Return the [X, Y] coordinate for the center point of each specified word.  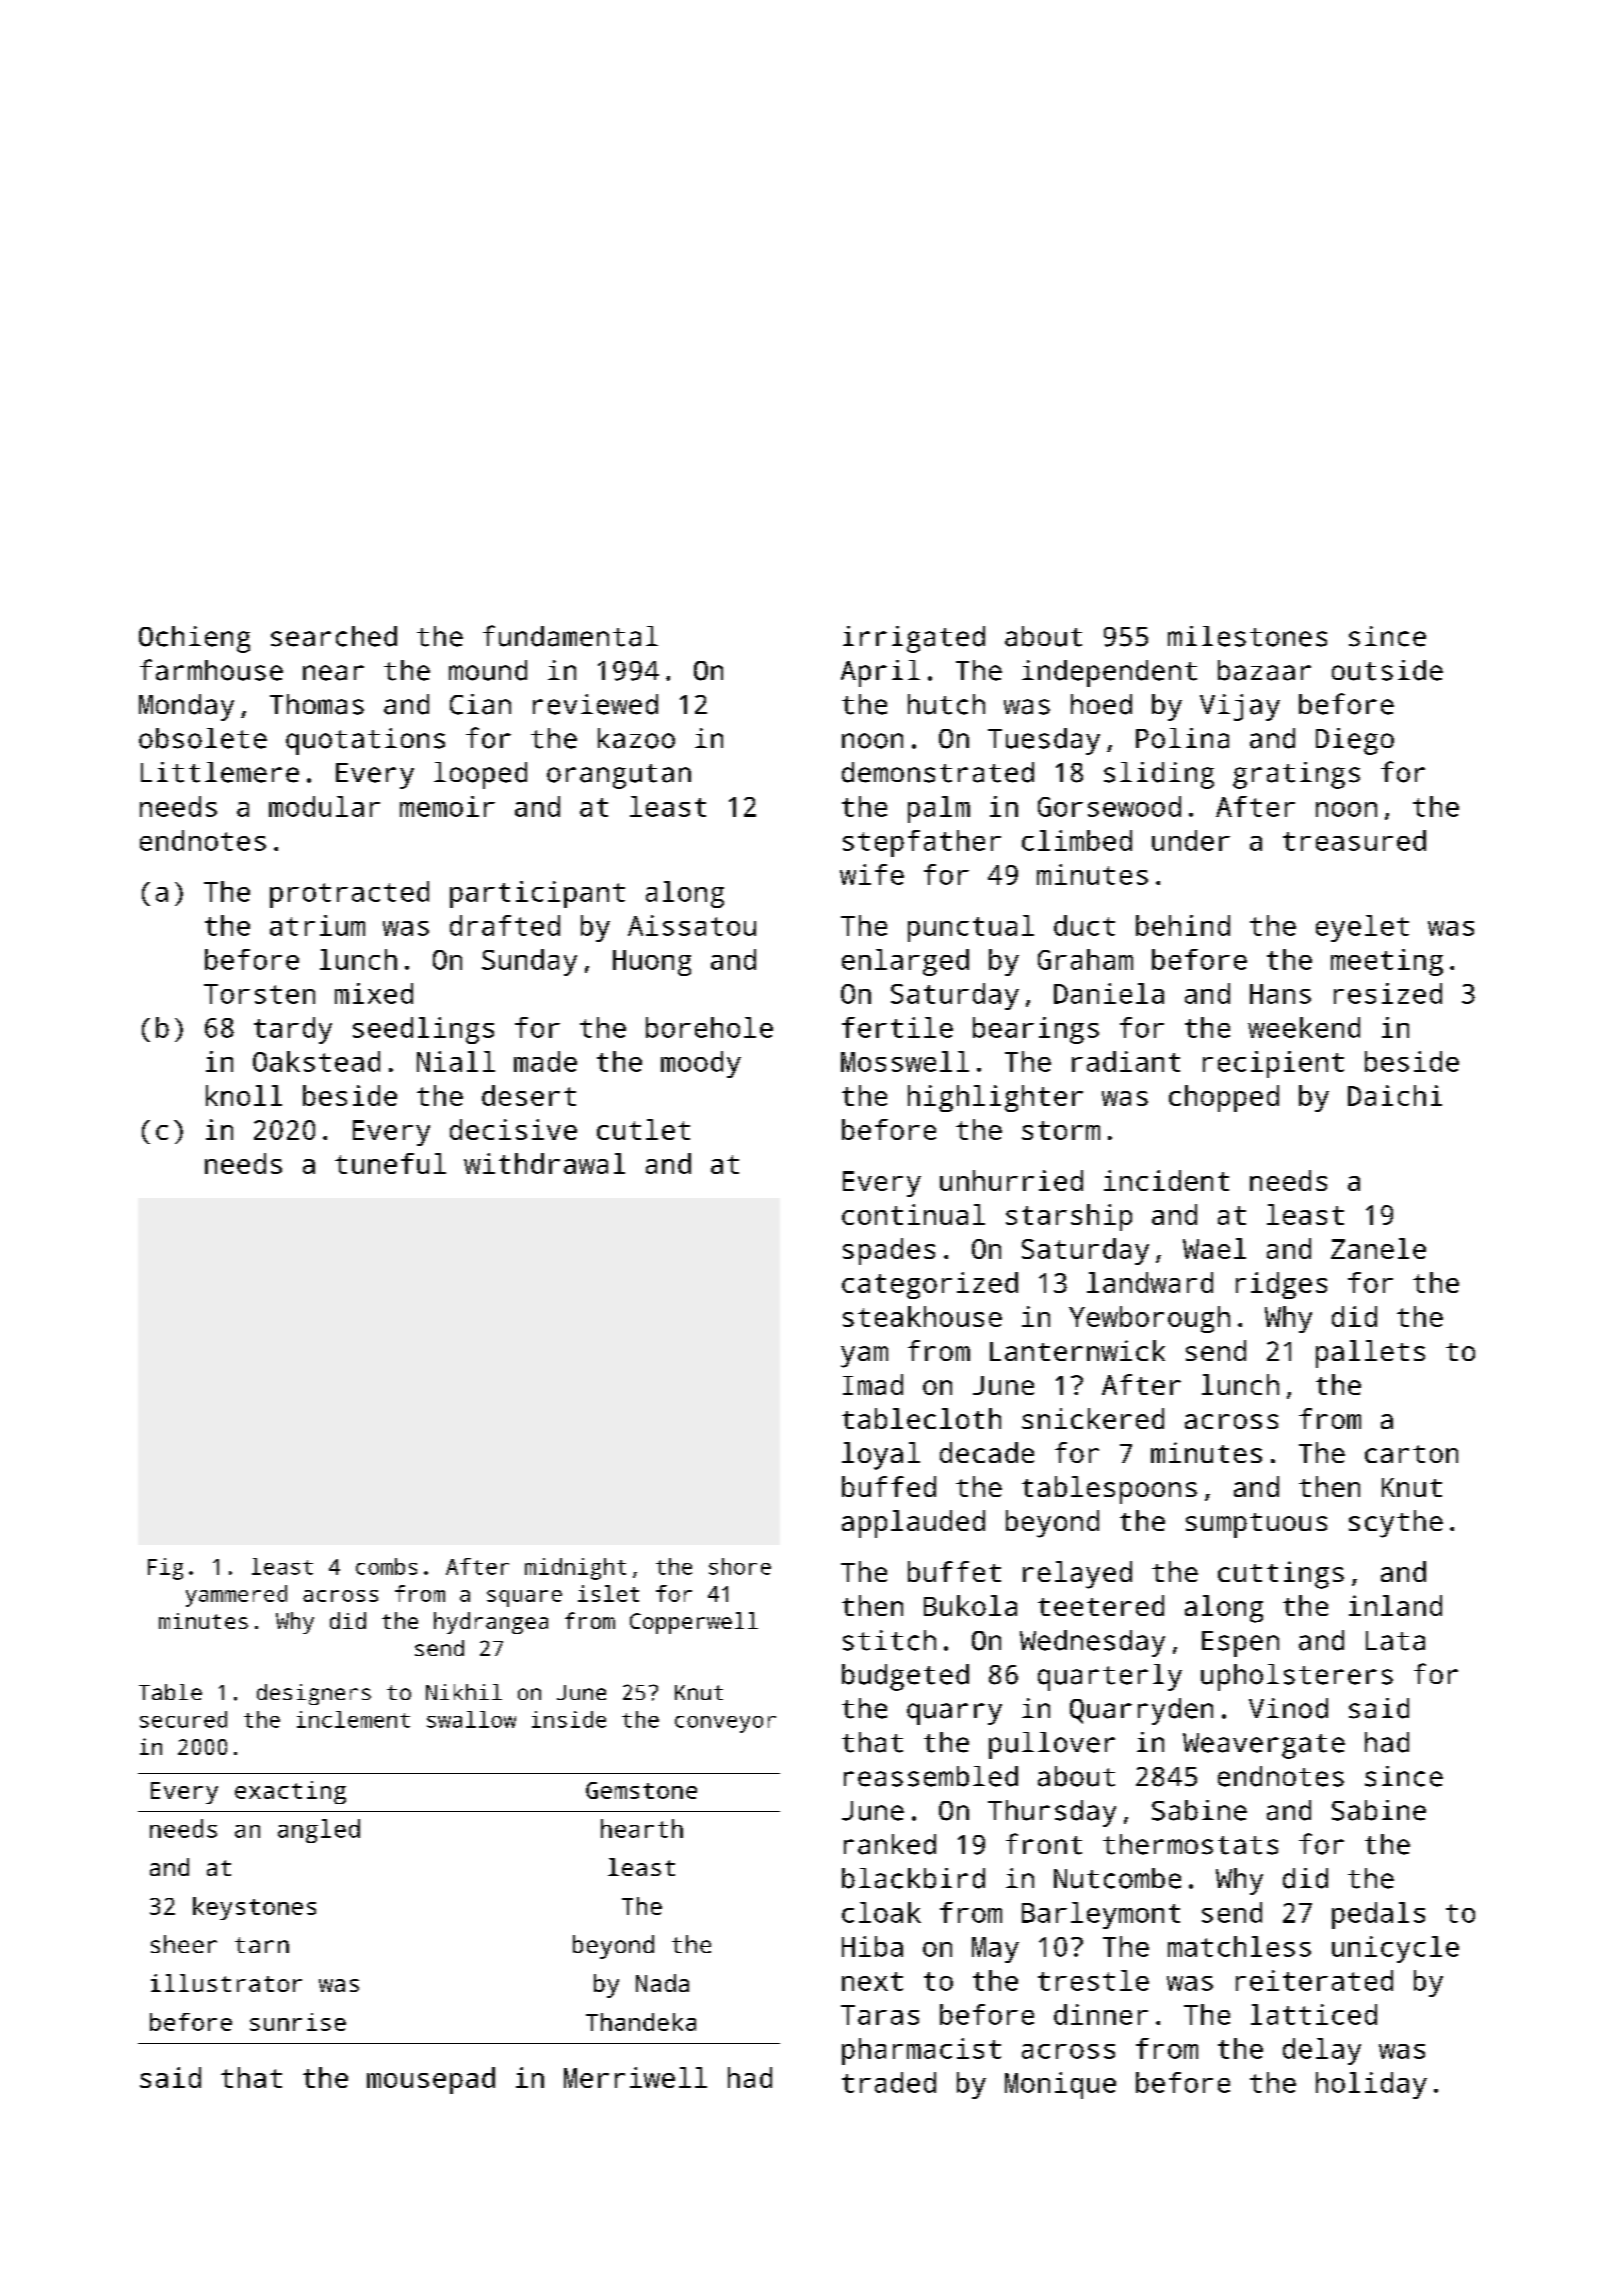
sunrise [298, 2022]
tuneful [390, 1163]
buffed [889, 1486]
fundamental [570, 636]
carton [1411, 1454]
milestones [1247, 636]
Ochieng [194, 639]
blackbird [913, 1878]
